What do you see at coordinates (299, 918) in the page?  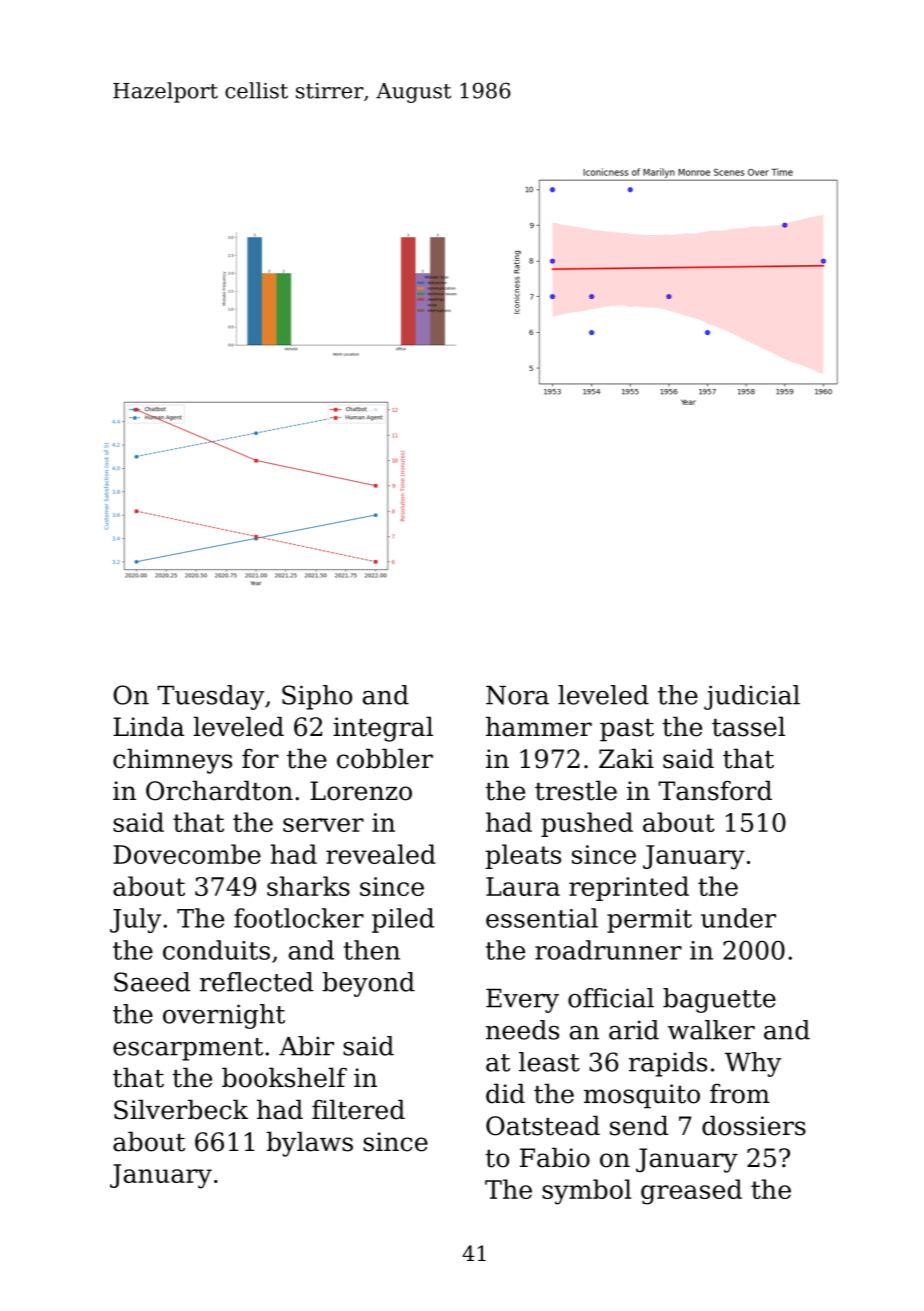 I see `footlocker` at bounding box center [299, 918].
